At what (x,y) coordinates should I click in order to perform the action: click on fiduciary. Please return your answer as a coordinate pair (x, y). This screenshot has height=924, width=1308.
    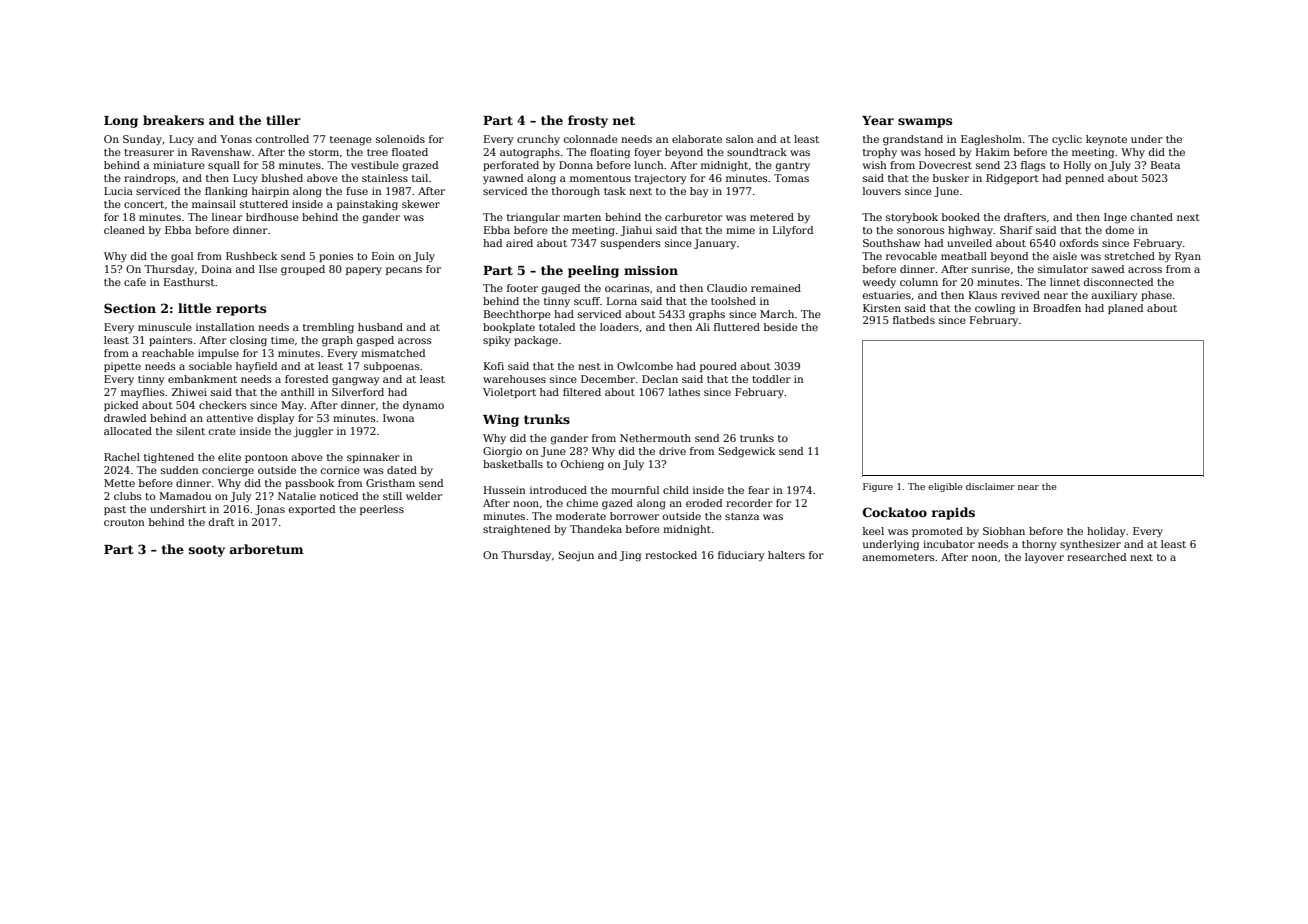
    Looking at the image, I should click on (741, 556).
